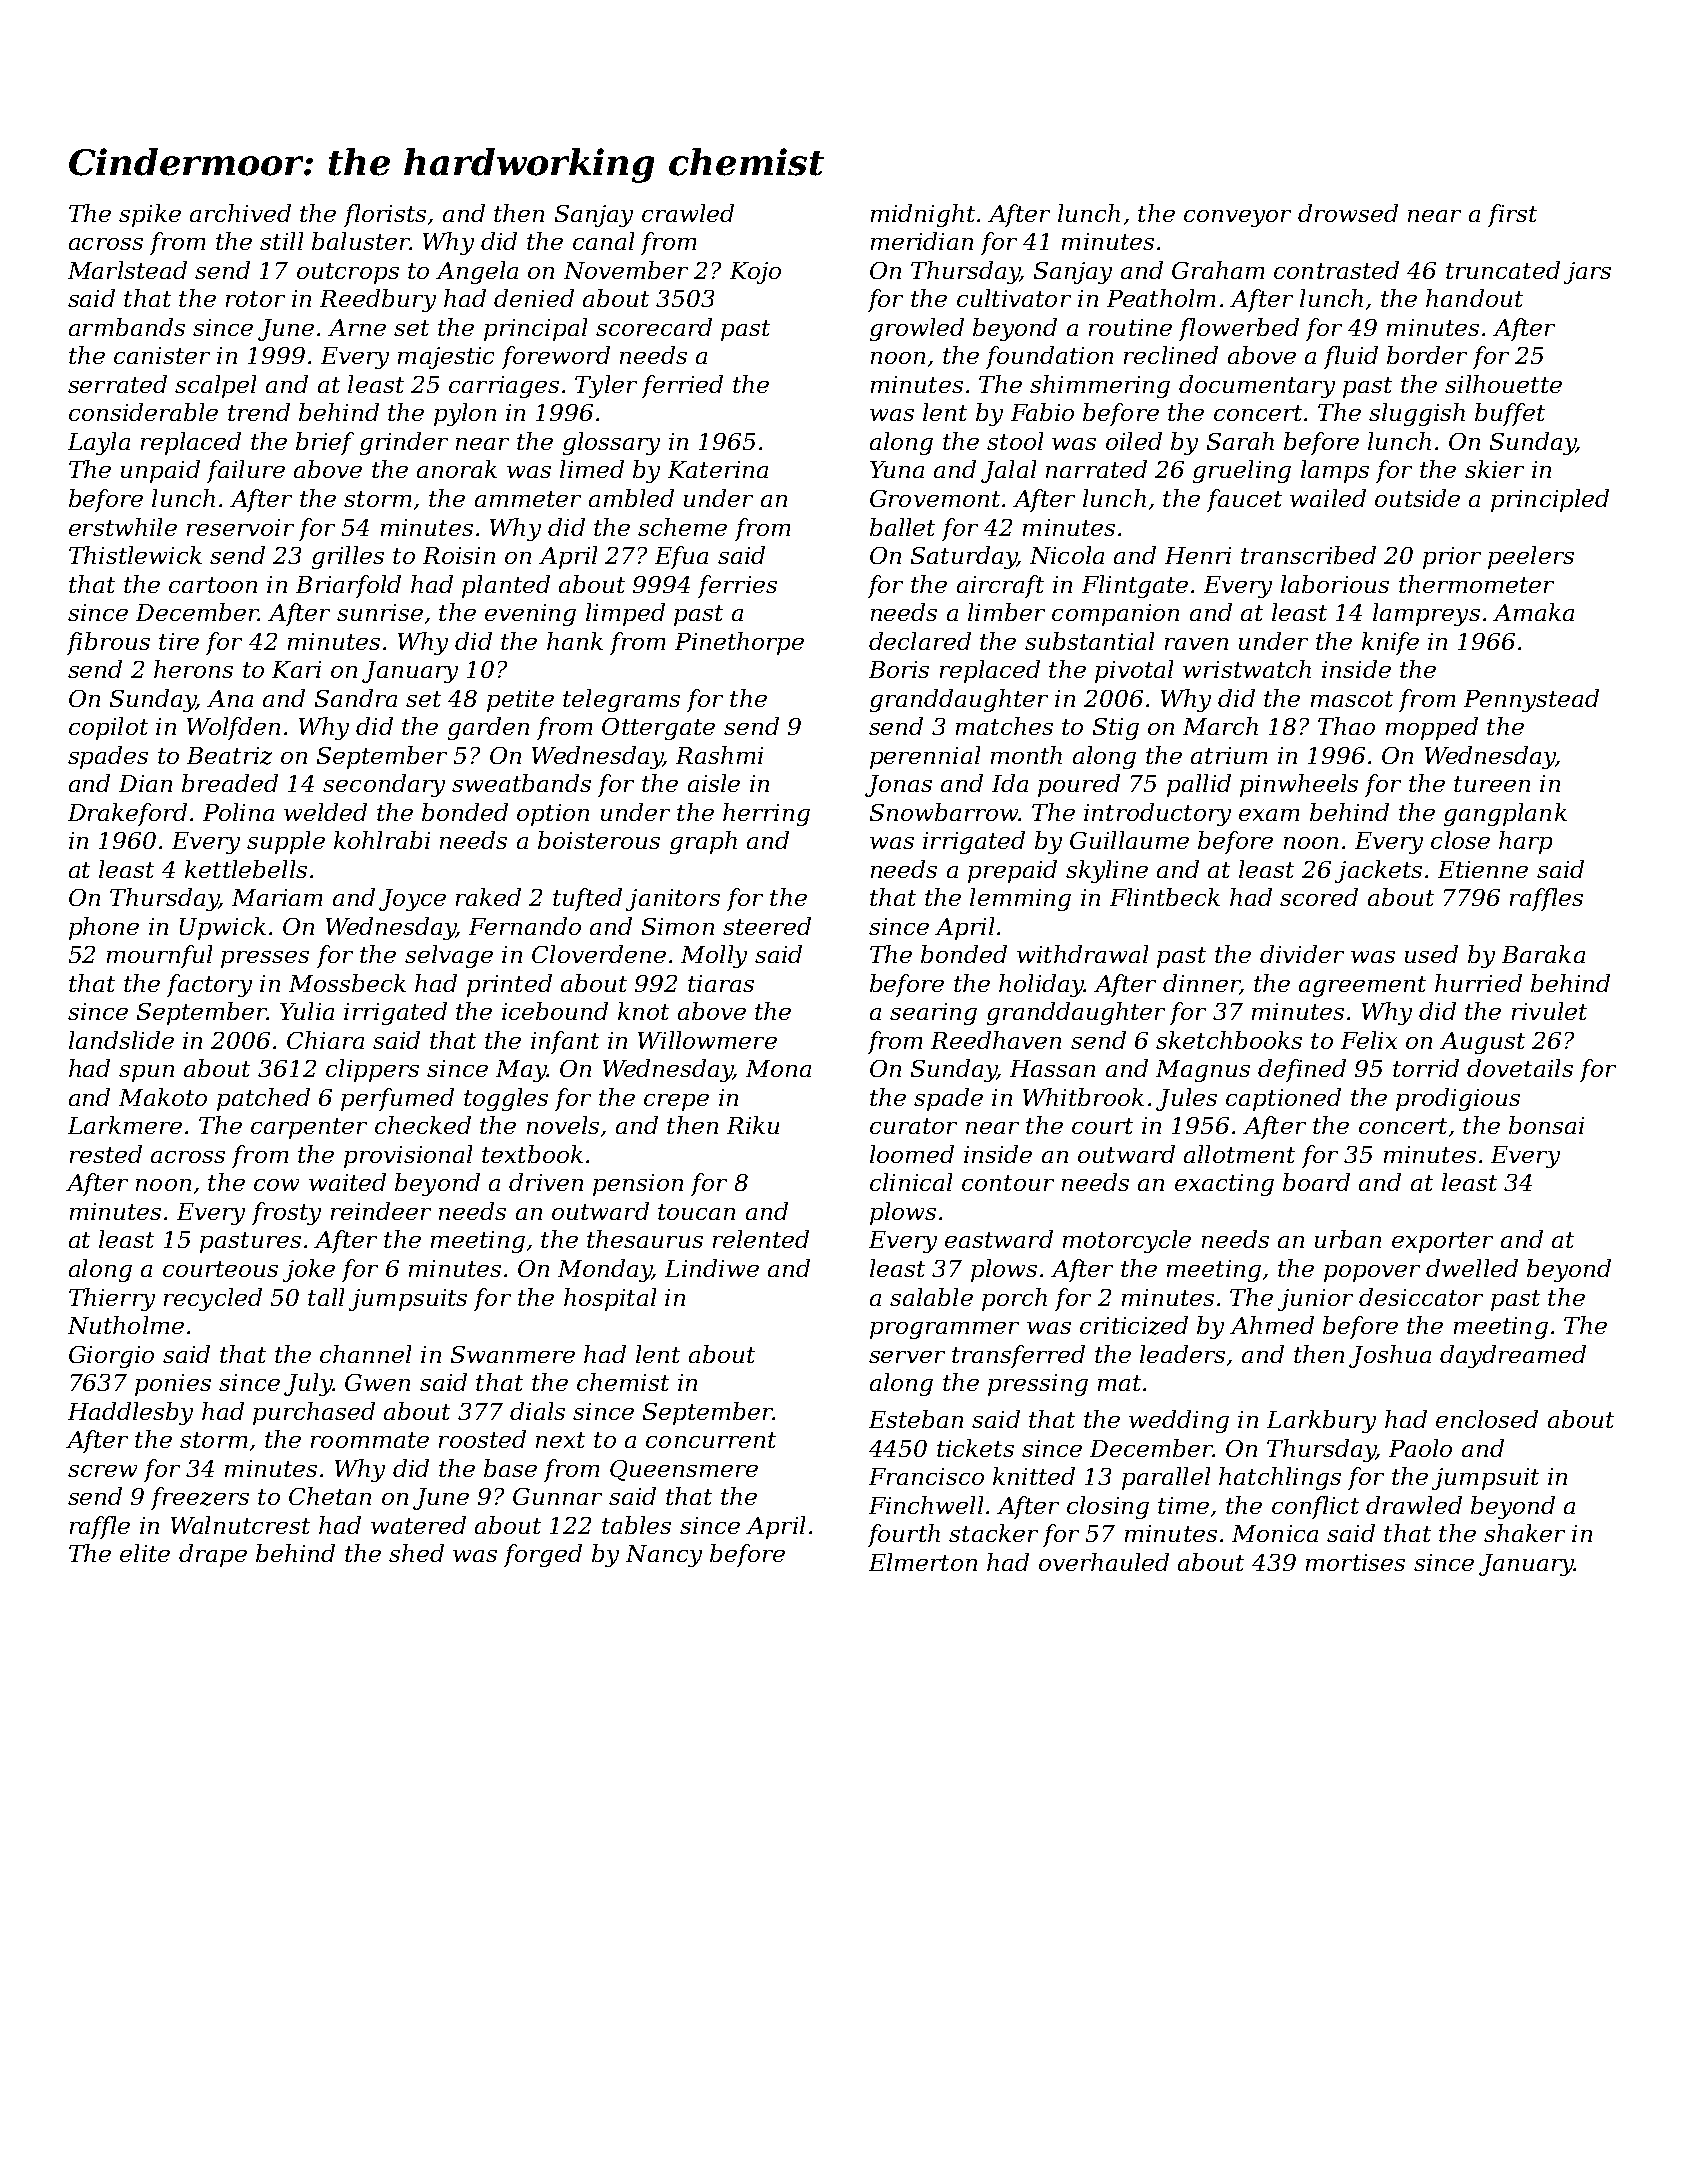 The image size is (1683, 2178). I want to click on archived, so click(240, 213).
